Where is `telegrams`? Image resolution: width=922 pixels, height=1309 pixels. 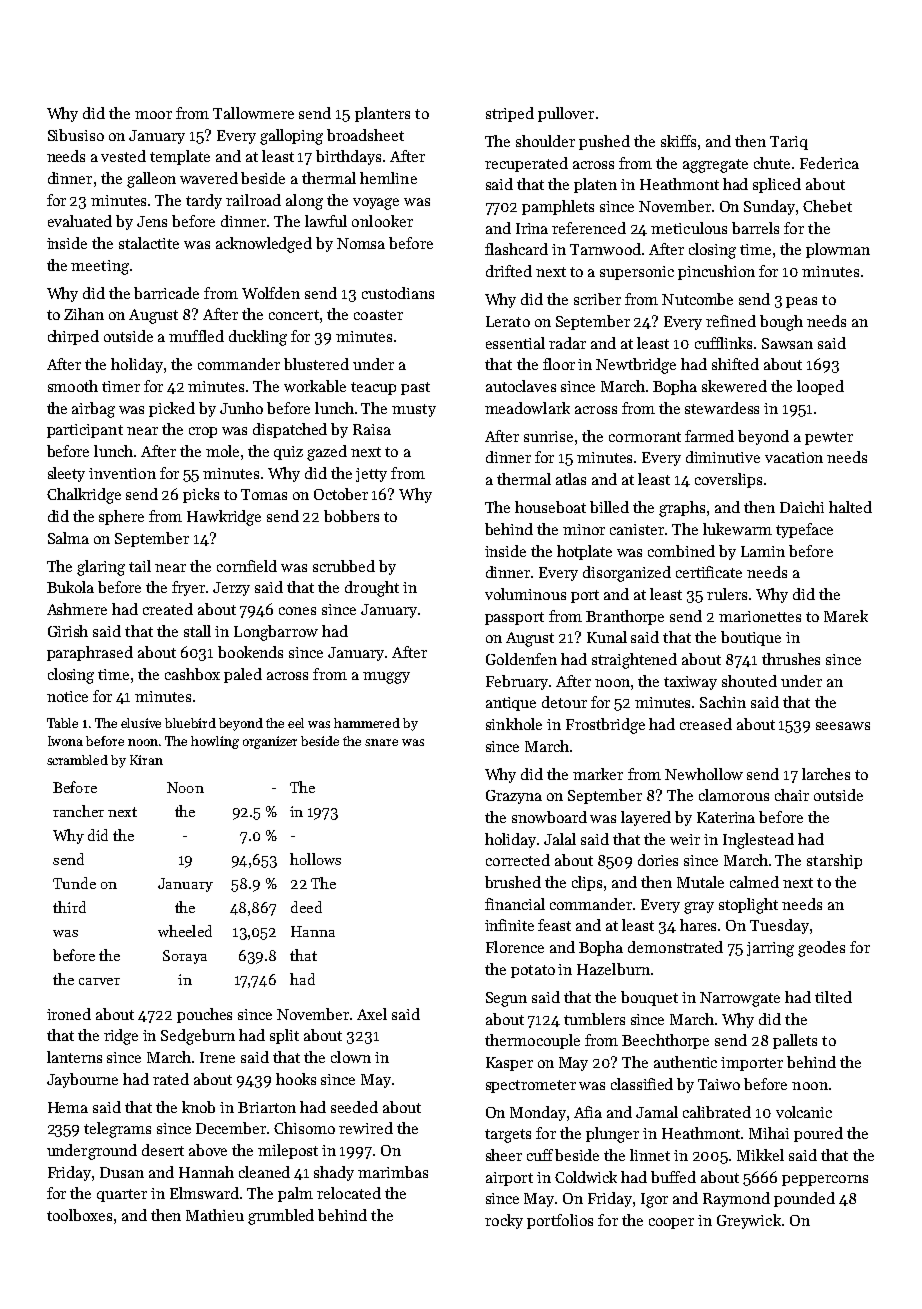 telegrams is located at coordinates (117, 1130).
